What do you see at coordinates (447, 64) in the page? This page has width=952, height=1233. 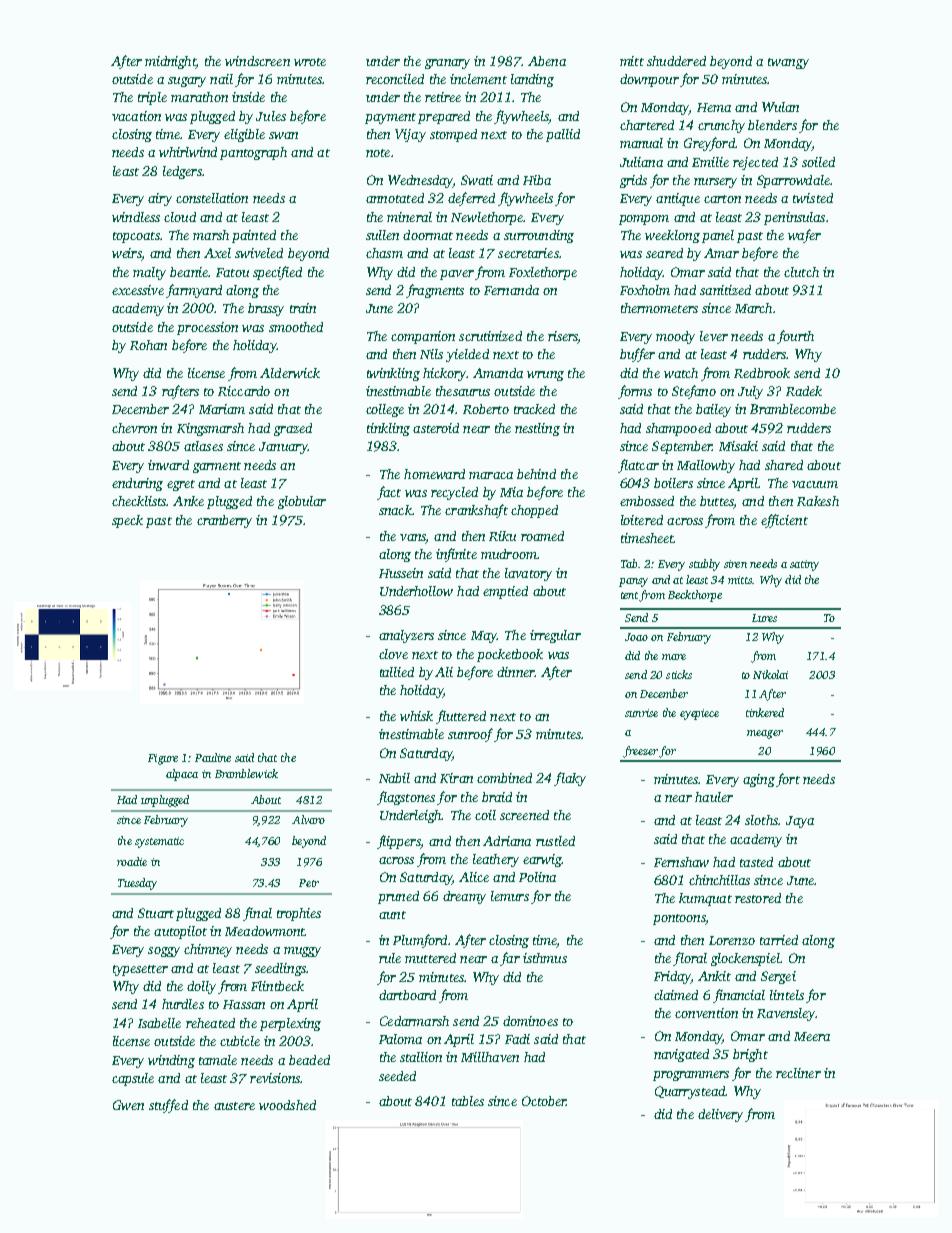 I see `granary` at bounding box center [447, 64].
